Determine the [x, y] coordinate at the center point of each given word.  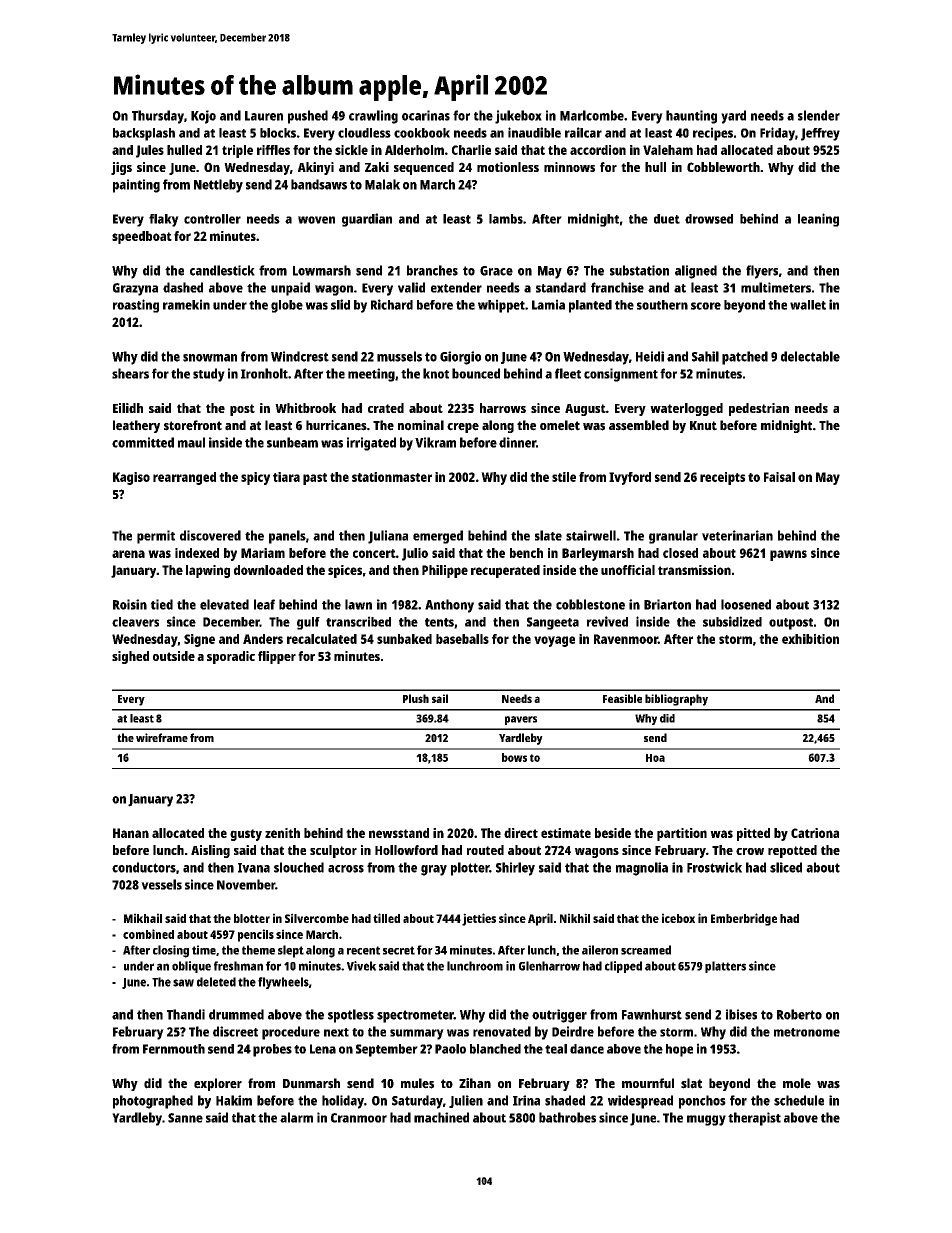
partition [682, 834]
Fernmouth [174, 1049]
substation [639, 270]
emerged [438, 537]
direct [521, 833]
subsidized [732, 621]
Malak [382, 184]
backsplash [144, 134]
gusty [246, 835]
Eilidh [128, 408]
